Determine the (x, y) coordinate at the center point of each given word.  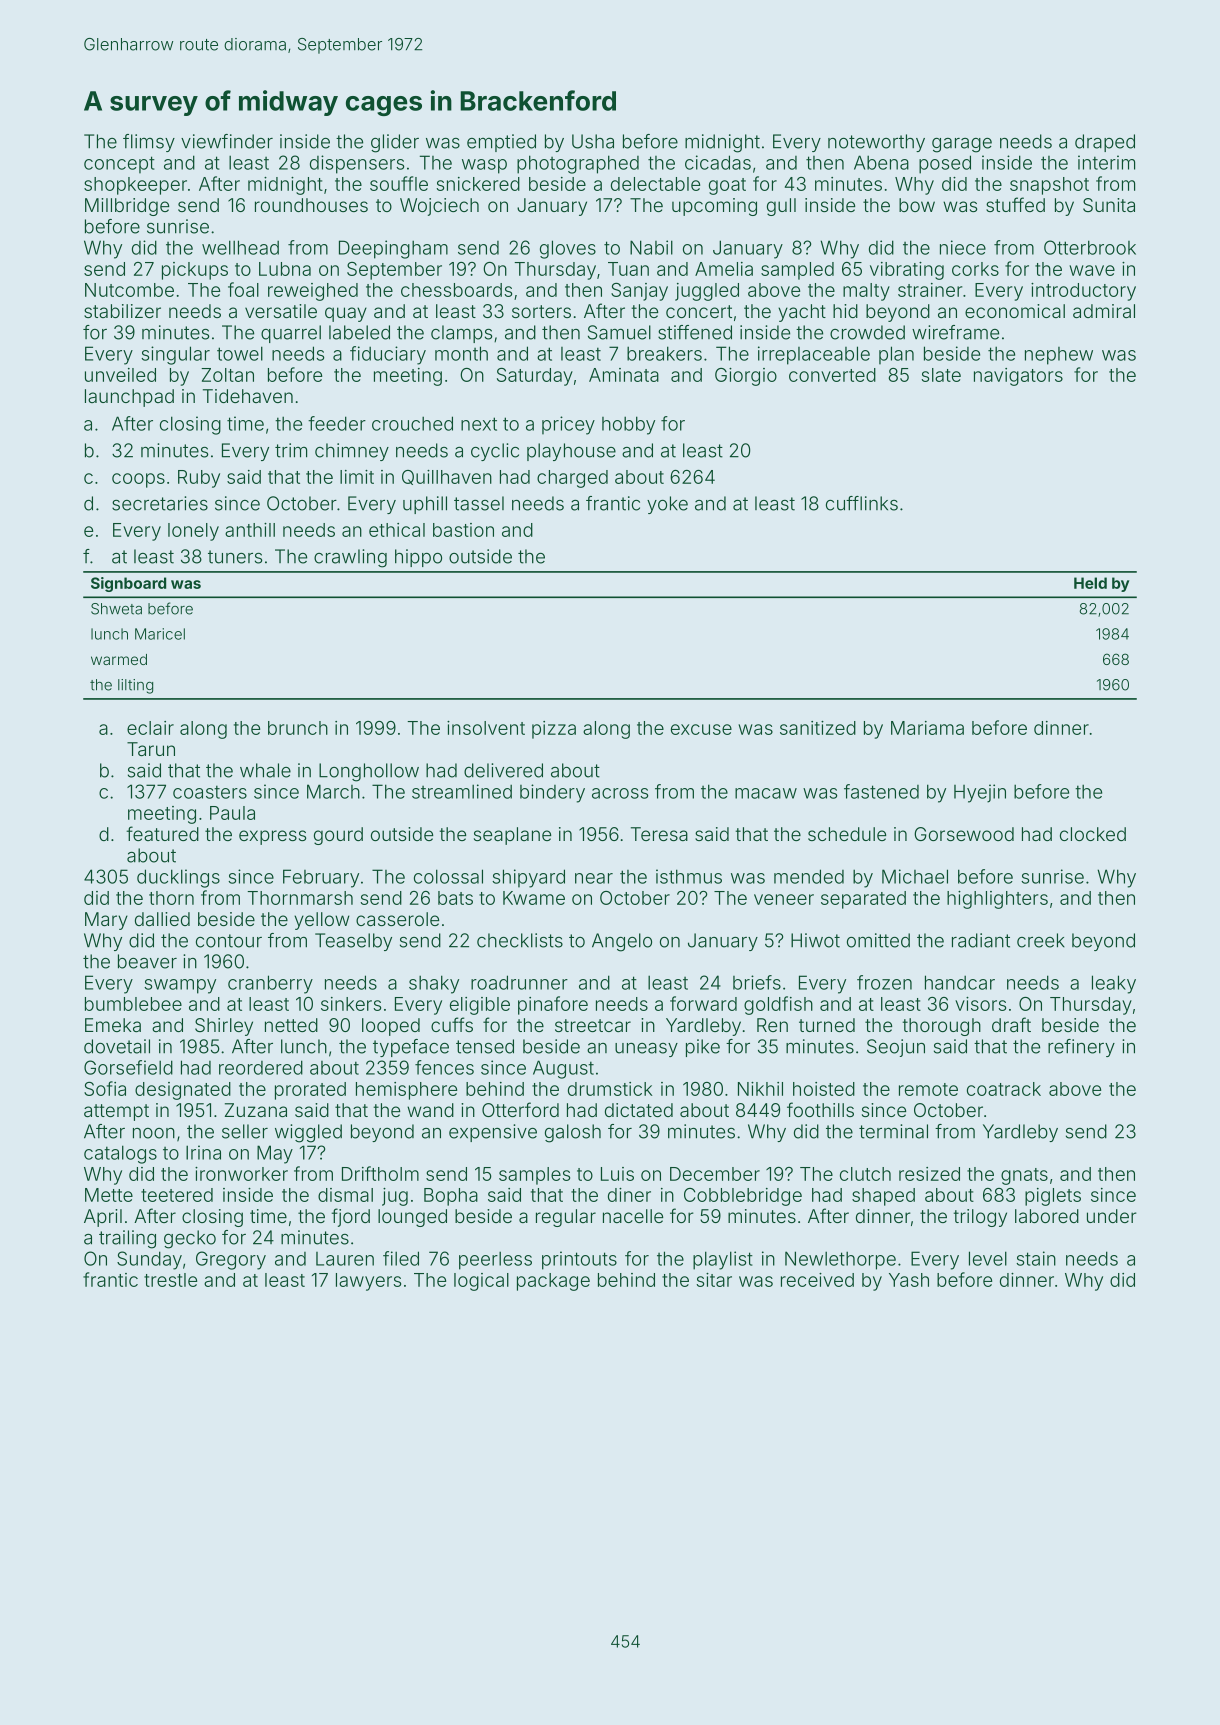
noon (154, 1133)
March (333, 791)
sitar (714, 1280)
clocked (1093, 834)
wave (1092, 270)
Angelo (622, 942)
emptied (501, 143)
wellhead (240, 247)
